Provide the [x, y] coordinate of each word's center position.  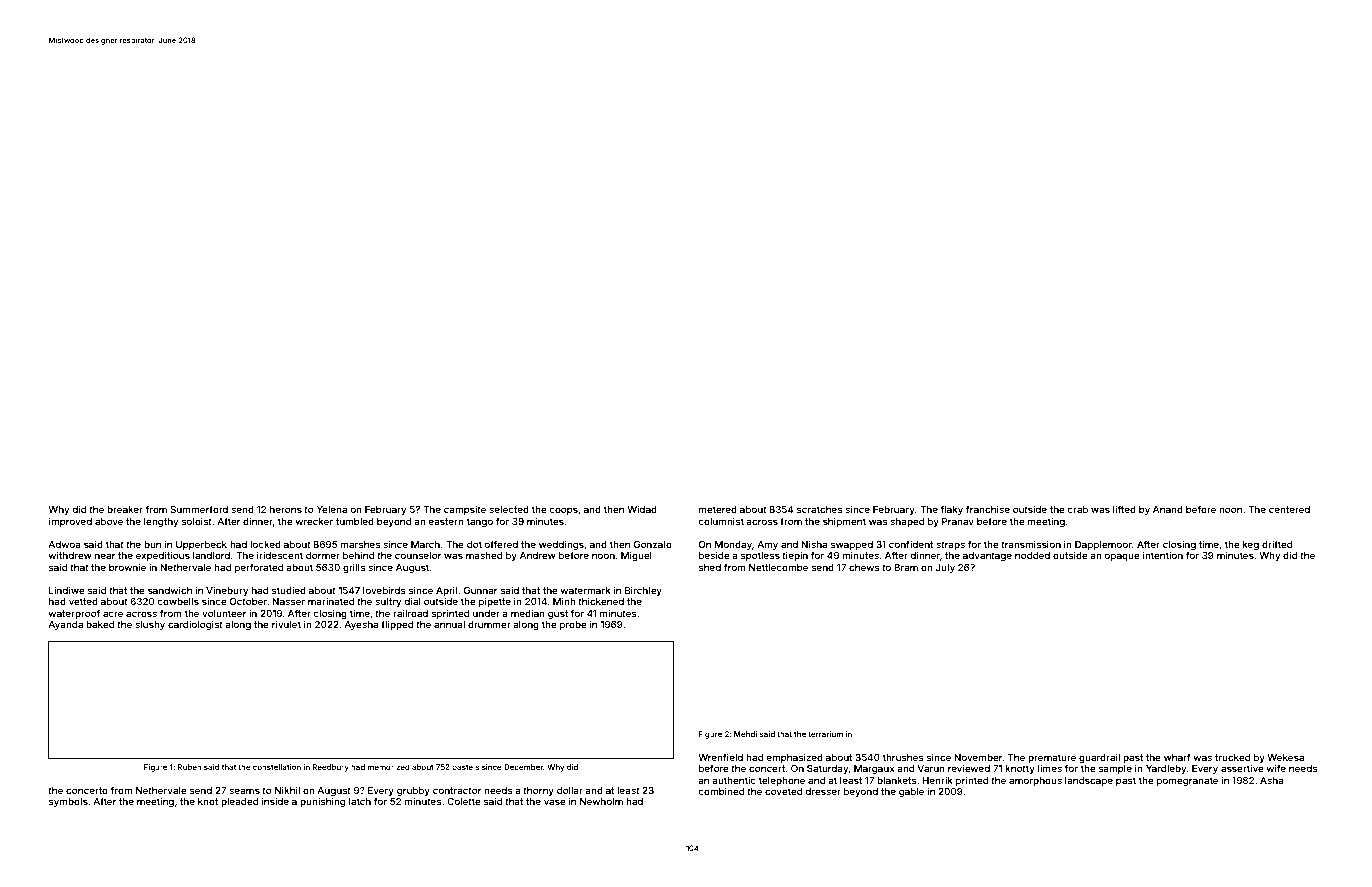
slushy [150, 625]
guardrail [1099, 758]
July [945, 568]
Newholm [601, 801]
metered [718, 509]
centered [1289, 509]
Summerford [199, 509]
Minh [564, 601]
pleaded [239, 802]
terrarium [825, 734]
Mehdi [745, 734]
